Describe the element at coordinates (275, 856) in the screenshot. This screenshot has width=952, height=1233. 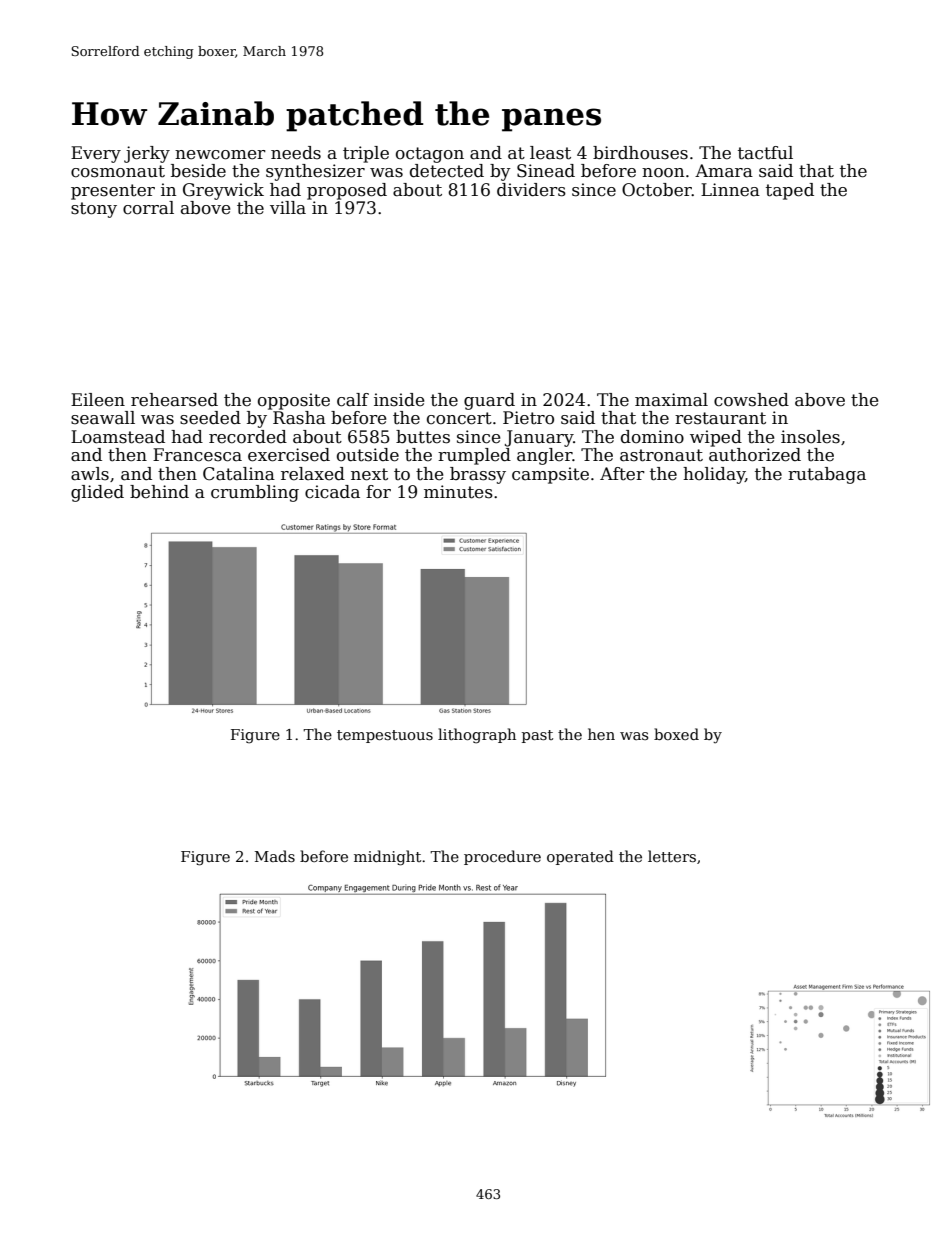
I see `Mads` at that location.
